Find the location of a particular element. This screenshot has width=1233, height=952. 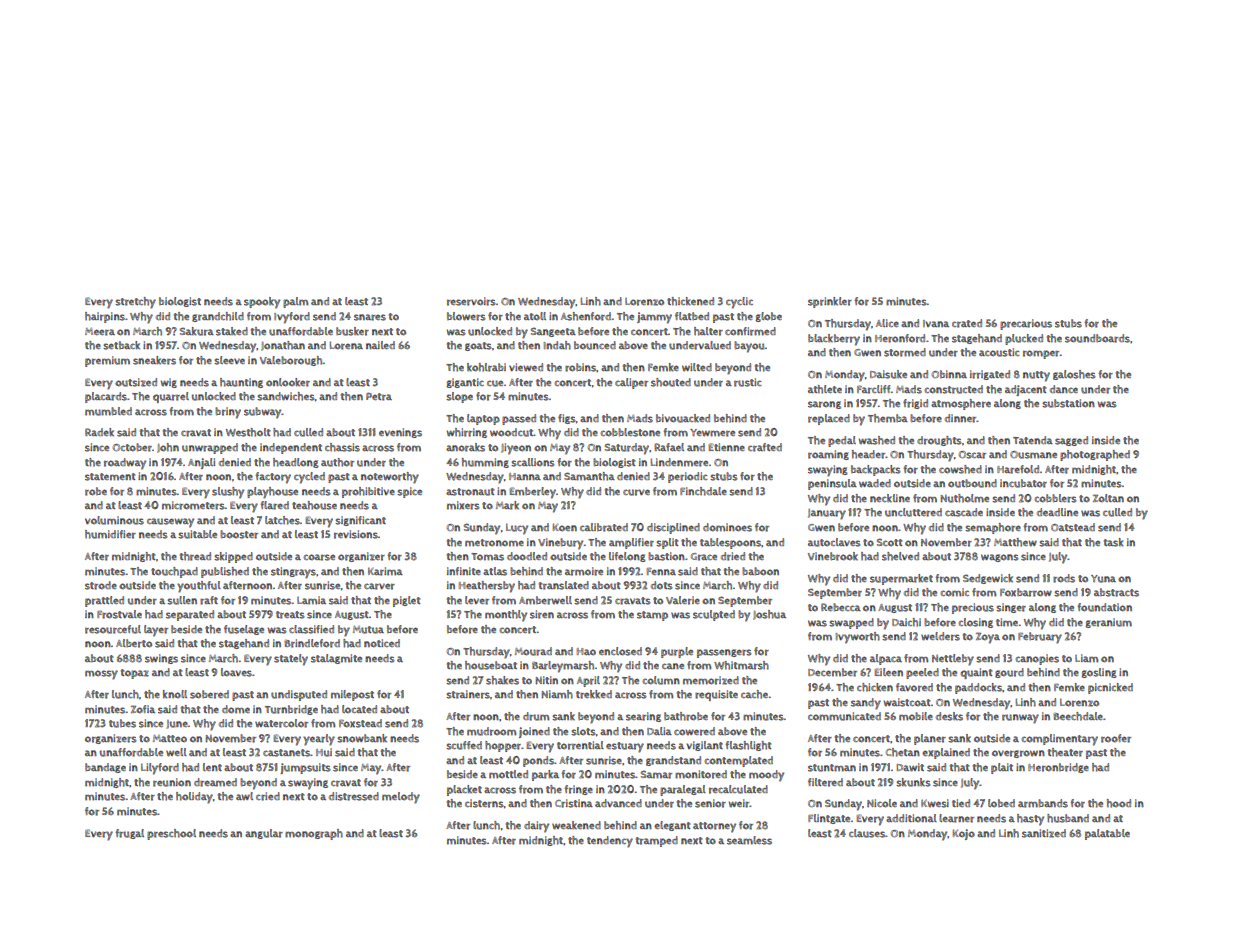

Heronford is located at coordinates (900, 338).
